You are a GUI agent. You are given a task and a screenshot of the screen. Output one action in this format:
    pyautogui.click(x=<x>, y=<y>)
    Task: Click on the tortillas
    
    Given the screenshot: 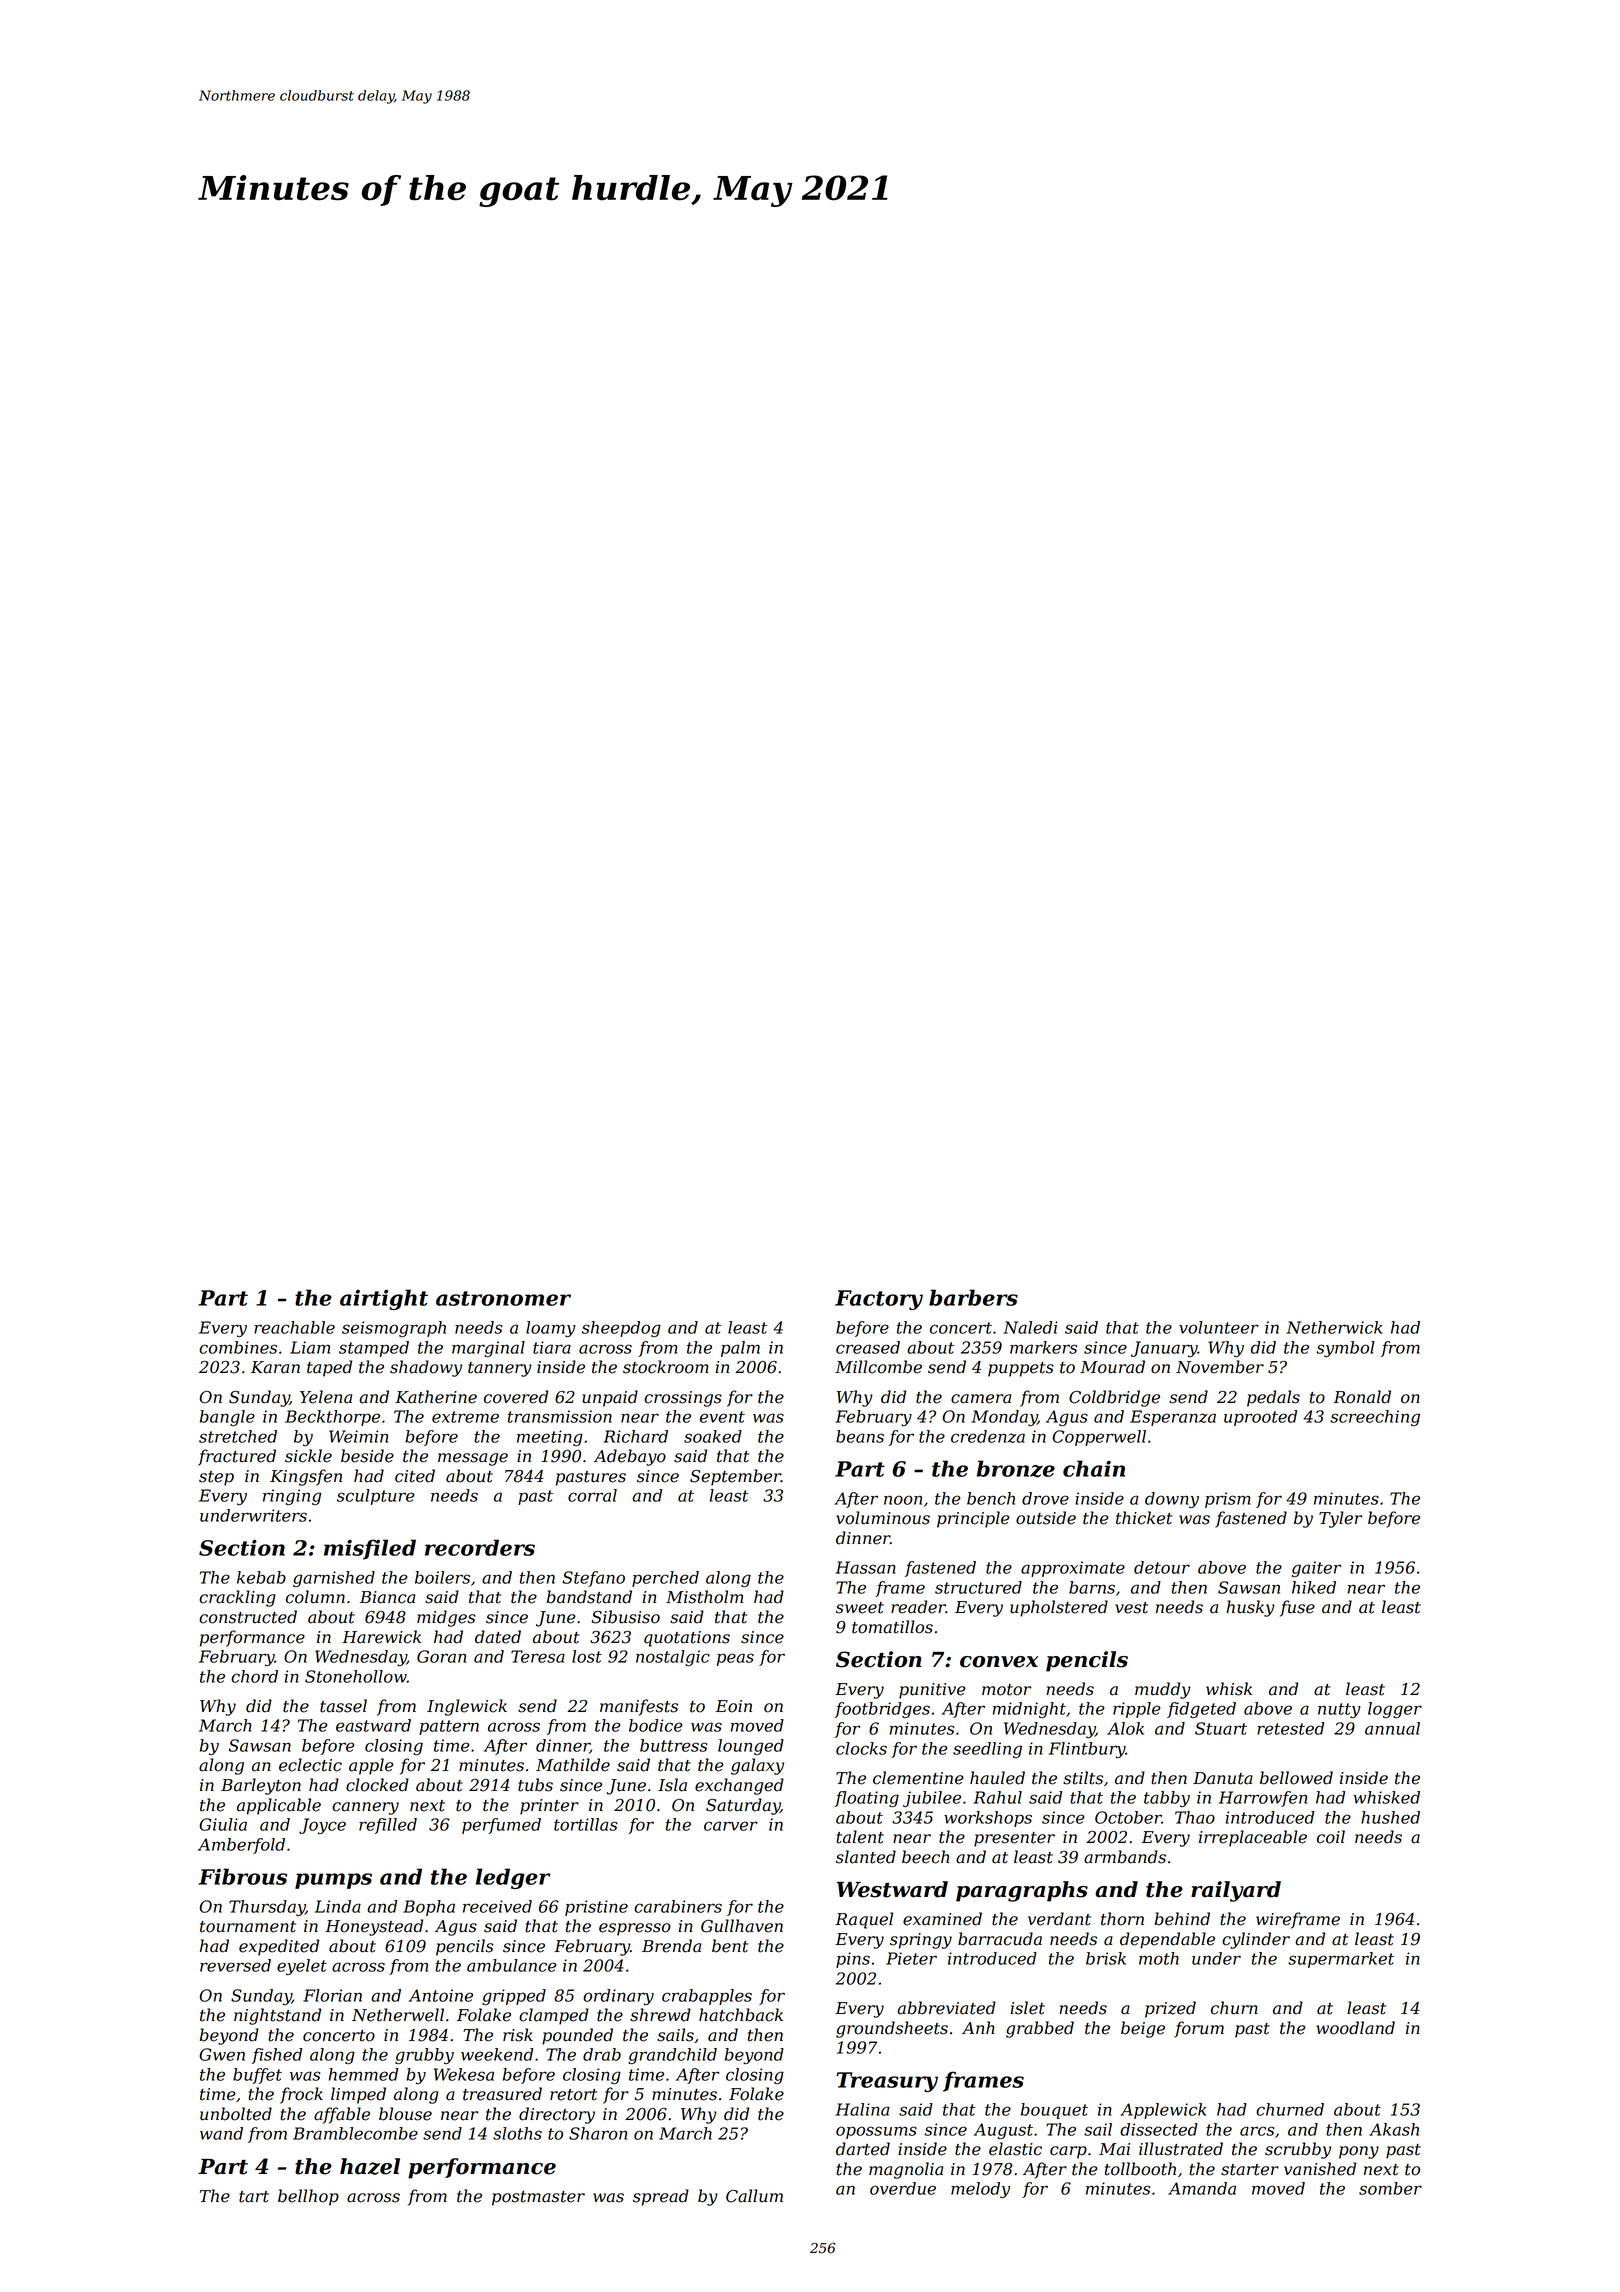 What is the action you would take?
    pyautogui.click(x=585, y=1824)
